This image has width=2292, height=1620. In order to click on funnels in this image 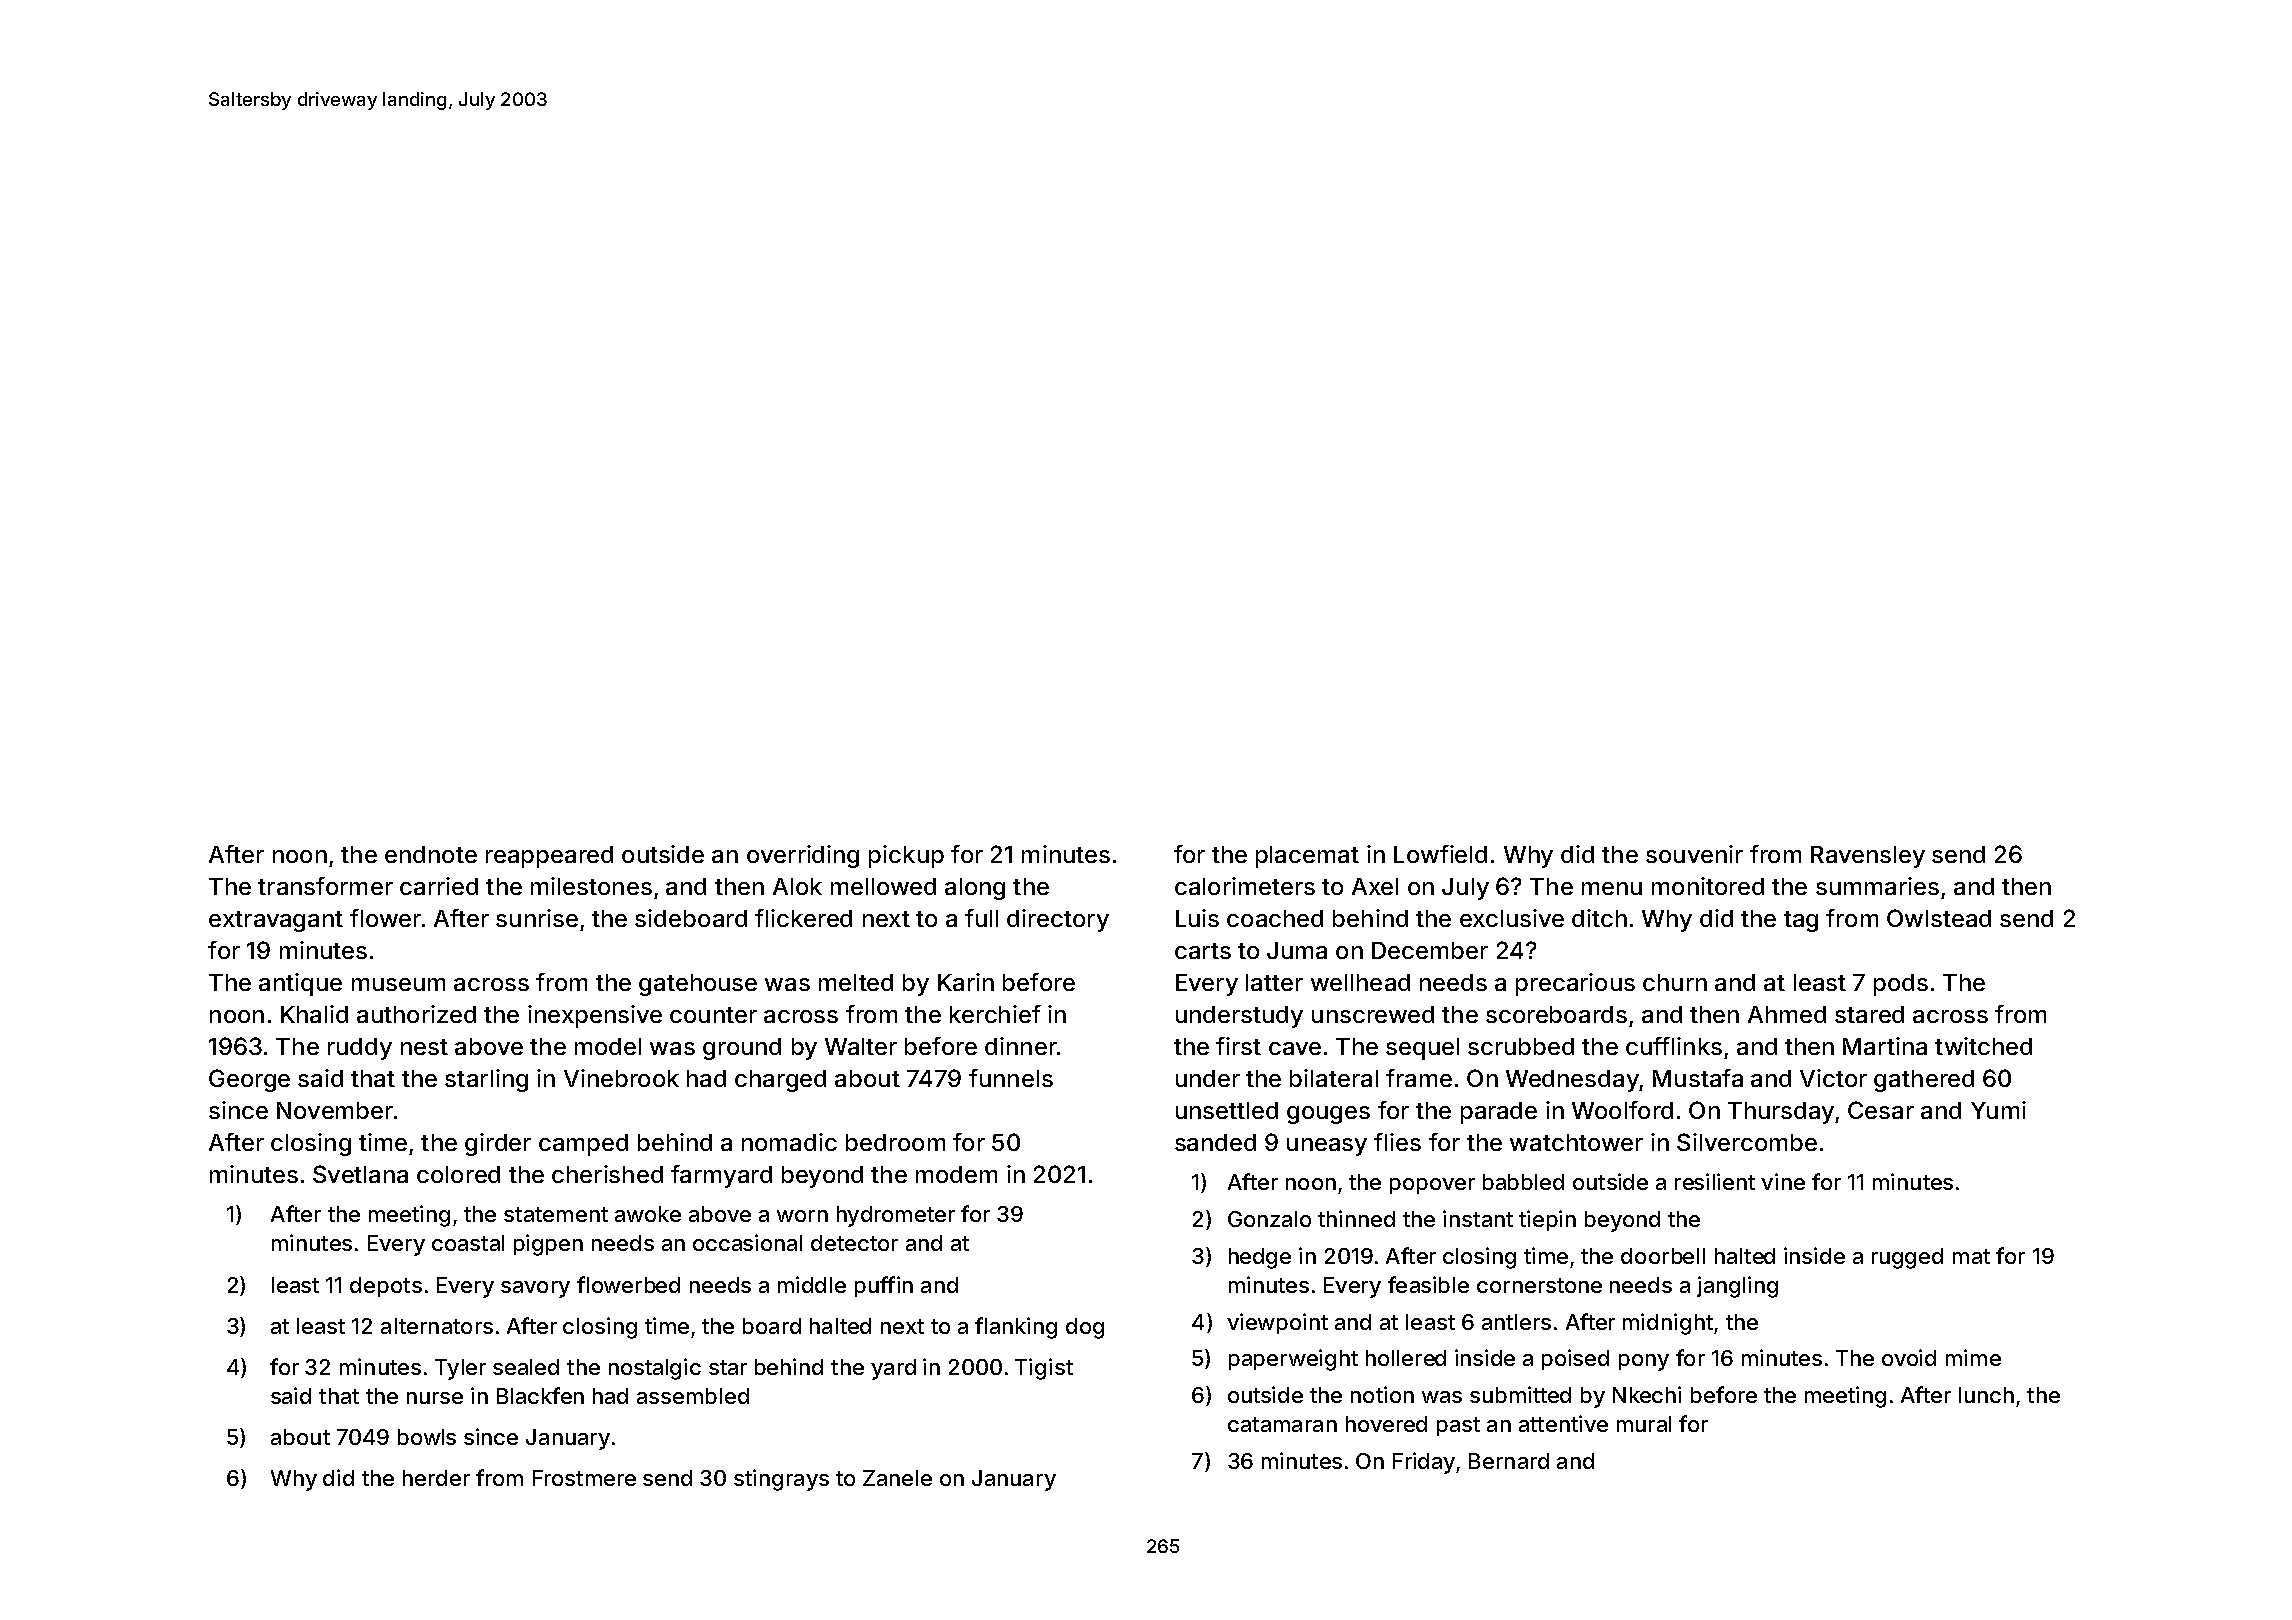, I will do `click(1011, 1078)`.
